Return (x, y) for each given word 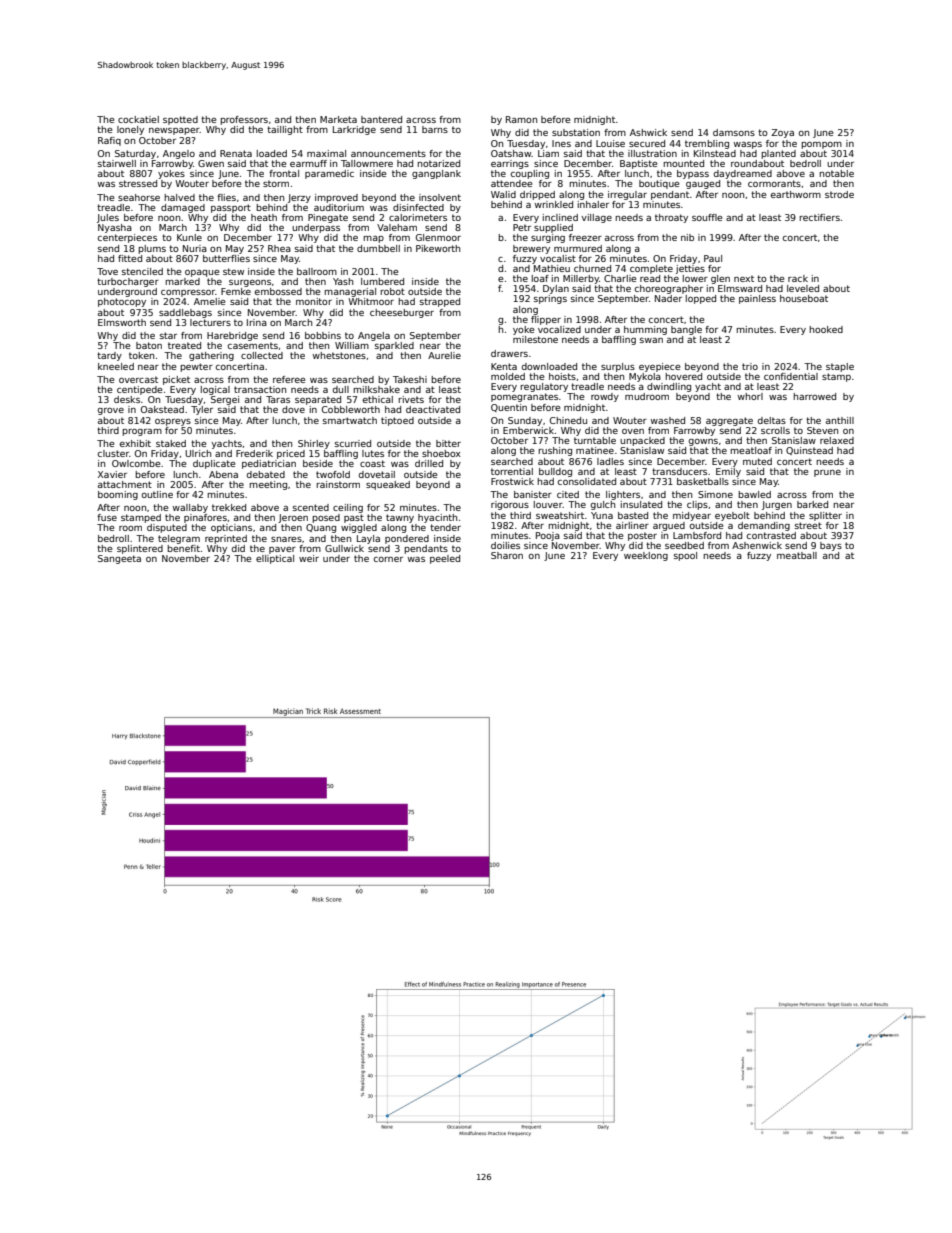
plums (152, 249)
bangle (686, 330)
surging (548, 238)
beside (318, 463)
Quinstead (809, 451)
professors (244, 120)
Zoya (782, 133)
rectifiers (819, 217)
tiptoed (397, 421)
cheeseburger (402, 313)
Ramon (521, 119)
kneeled (116, 366)
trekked (229, 507)
